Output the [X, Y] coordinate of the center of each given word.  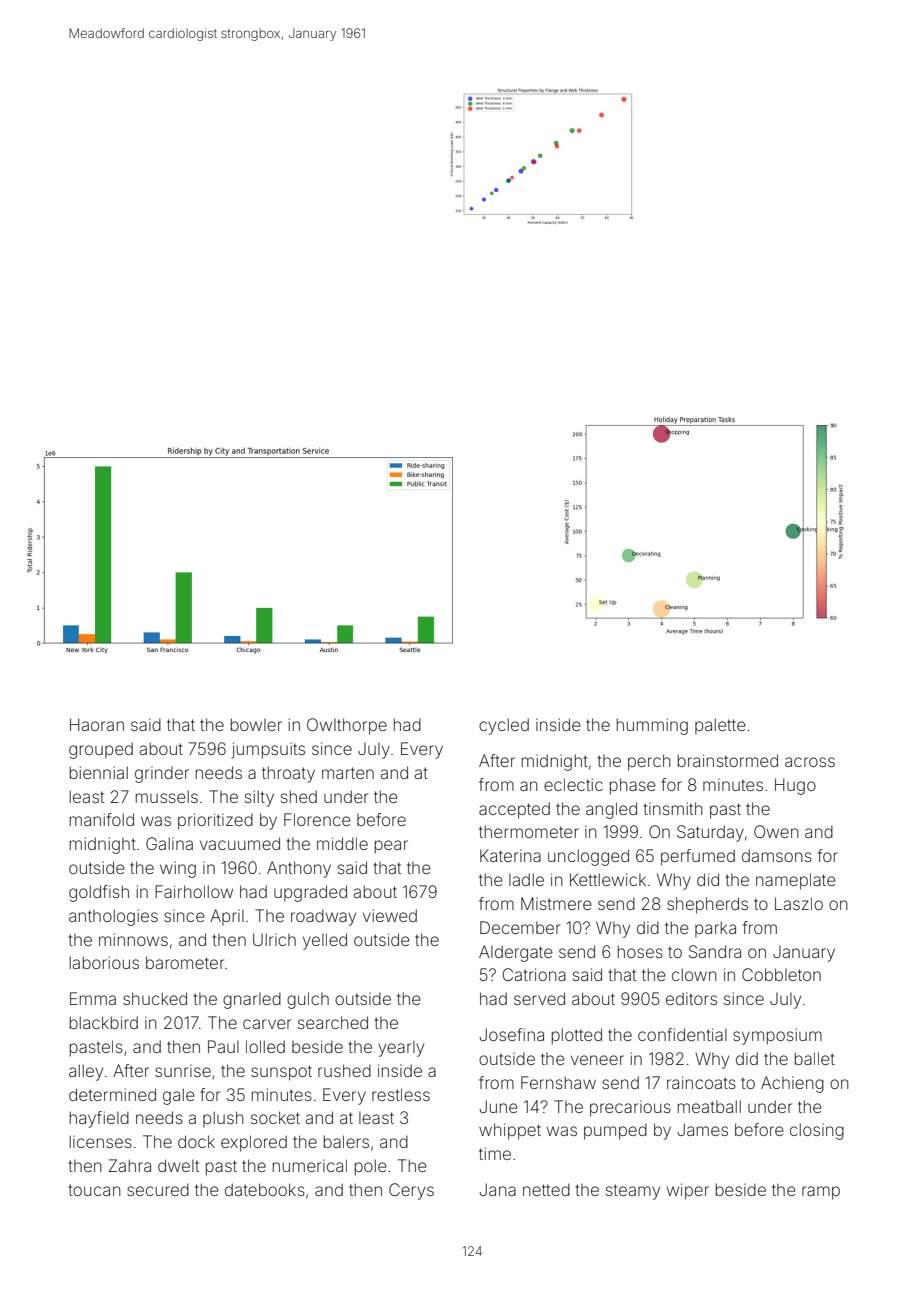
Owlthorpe [347, 726]
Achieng [792, 1084]
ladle [526, 879]
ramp [821, 1193]
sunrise [183, 1070]
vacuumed [240, 843]
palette [720, 726]
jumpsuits [268, 750]
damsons [777, 855]
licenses [101, 1141]
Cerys [411, 1191]
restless [401, 1094]
